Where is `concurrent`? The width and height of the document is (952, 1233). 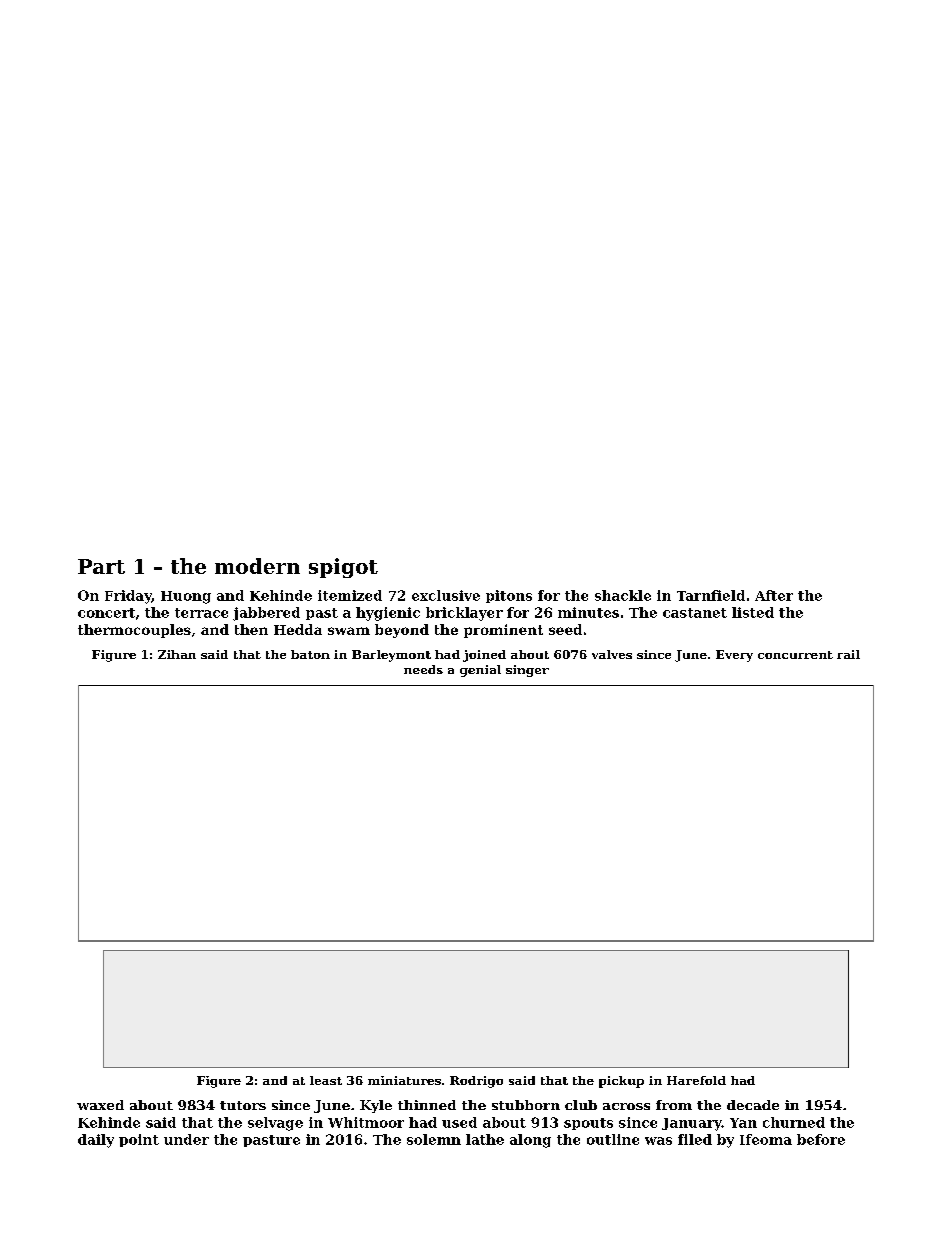
concurrent is located at coordinates (795, 655).
